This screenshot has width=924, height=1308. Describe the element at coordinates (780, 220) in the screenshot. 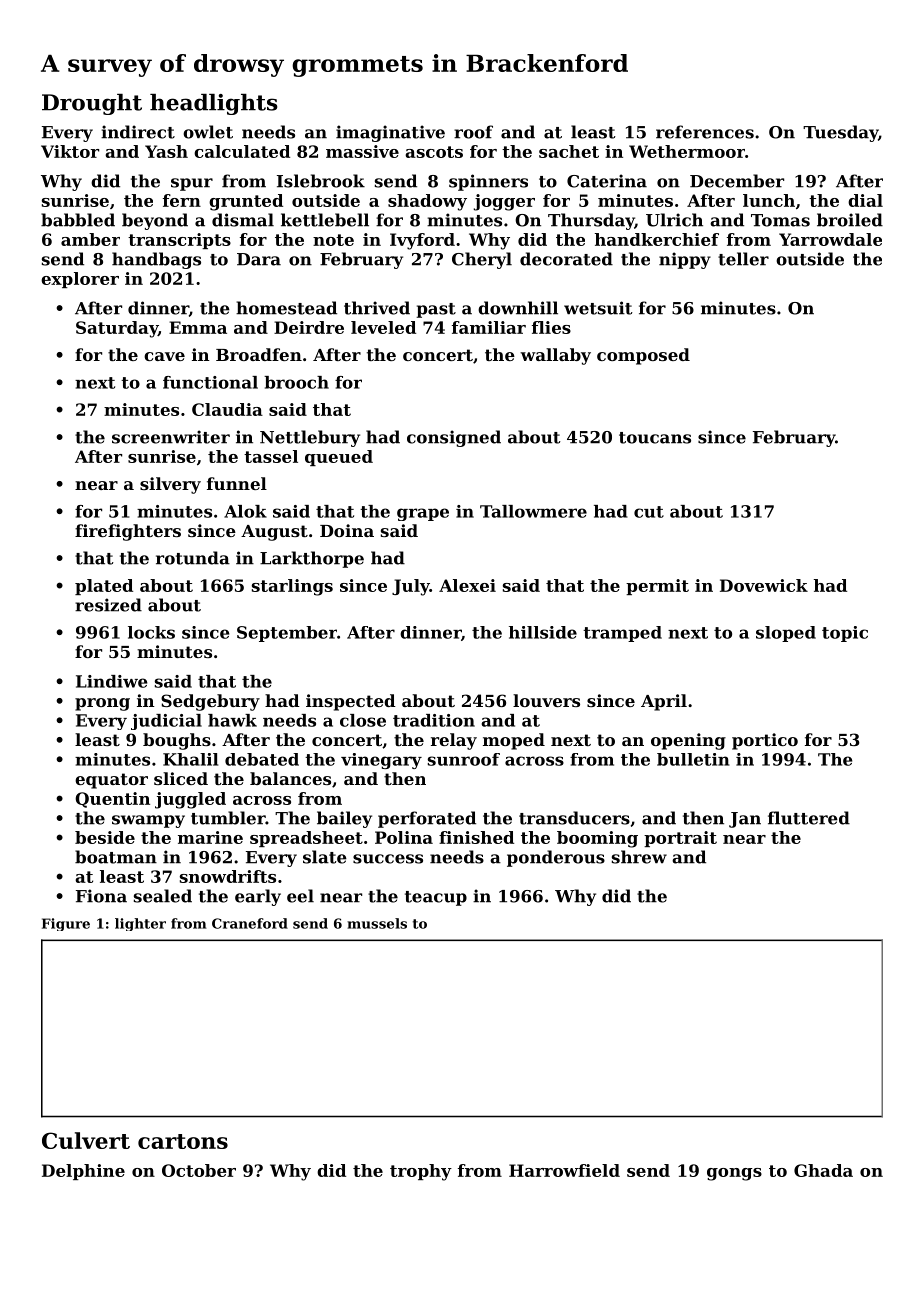

I see `Tomas` at that location.
